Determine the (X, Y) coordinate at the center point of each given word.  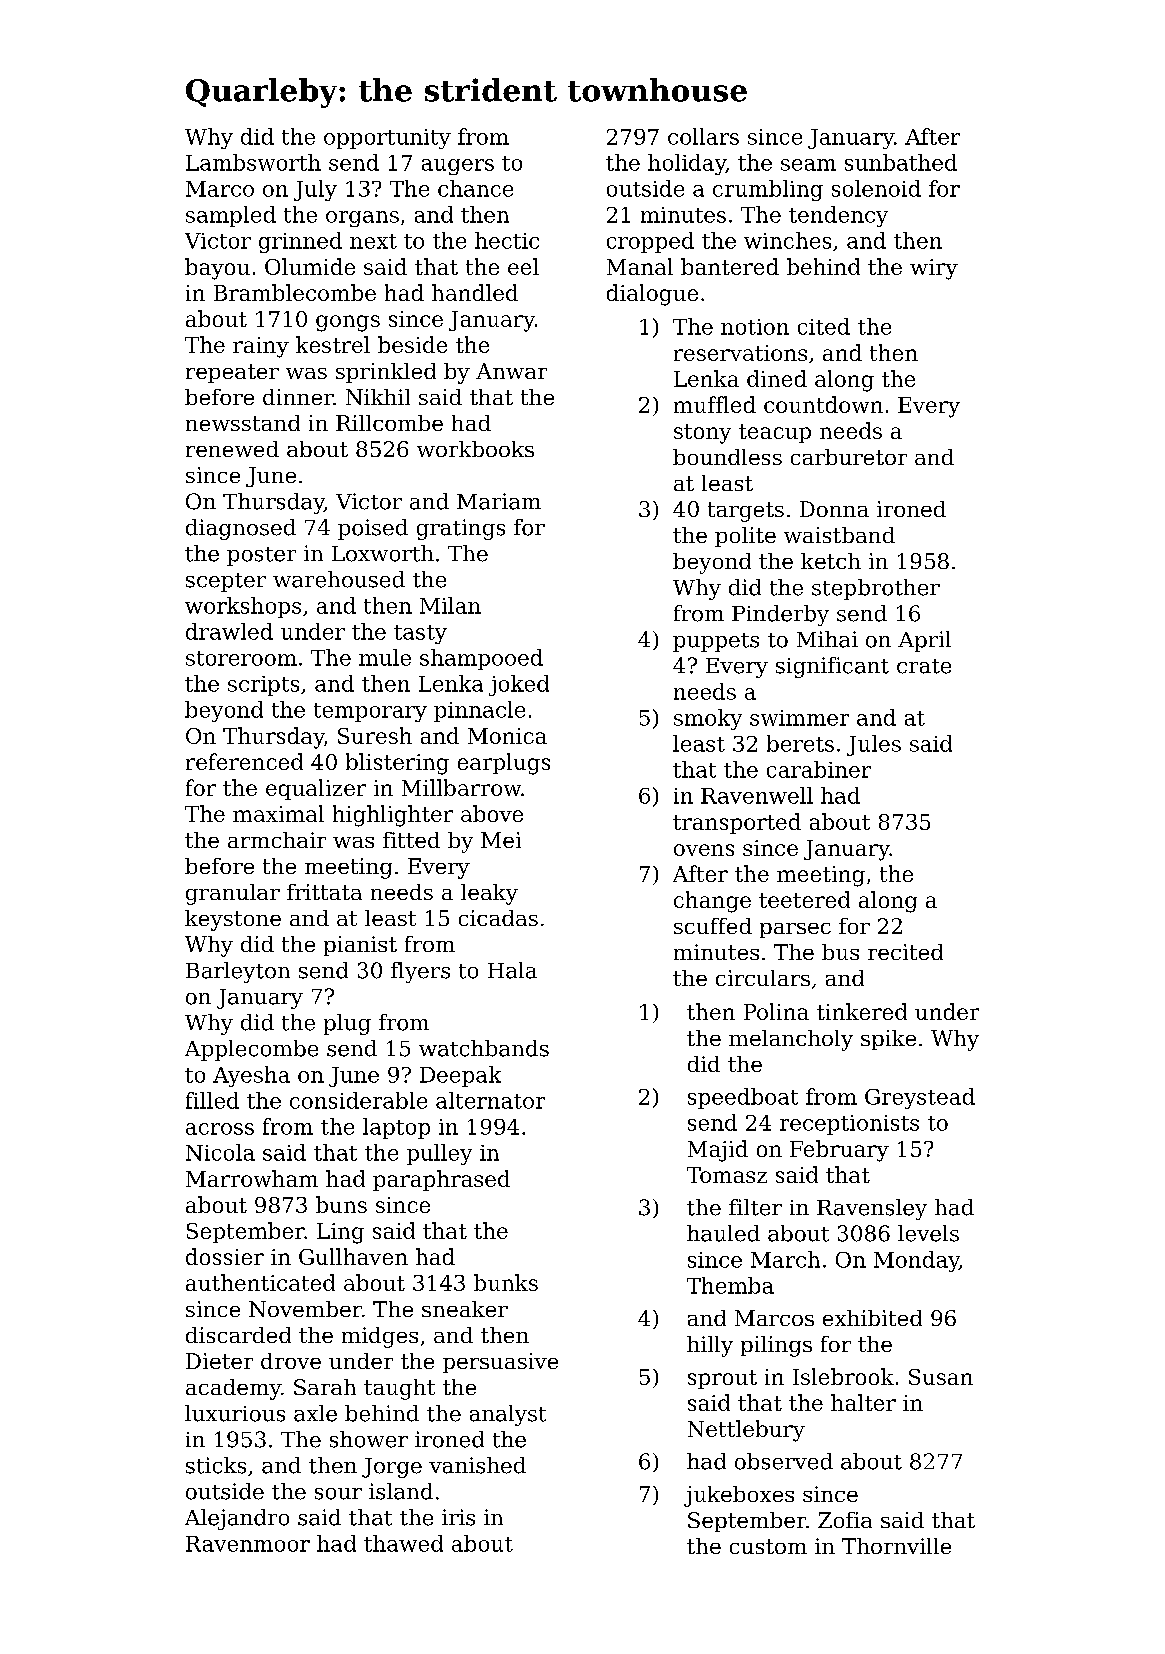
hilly (710, 1346)
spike (888, 1040)
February (839, 1151)
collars (703, 136)
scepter (226, 582)
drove (291, 1361)
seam (808, 165)
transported (737, 823)
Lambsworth (253, 162)
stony (702, 434)
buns (341, 1204)
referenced (244, 761)
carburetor (849, 457)
